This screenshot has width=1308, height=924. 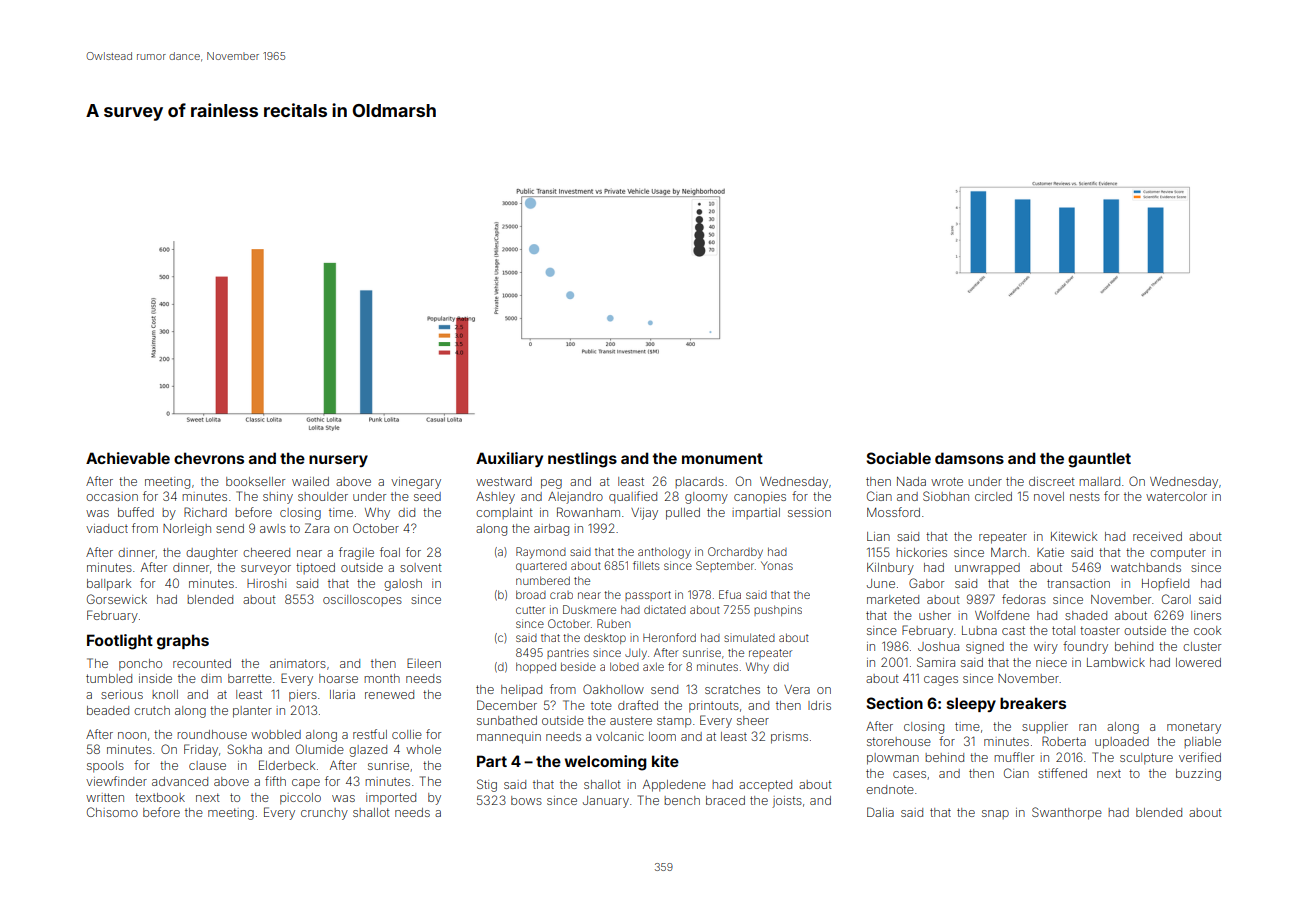 I want to click on wiry, so click(x=1046, y=648).
